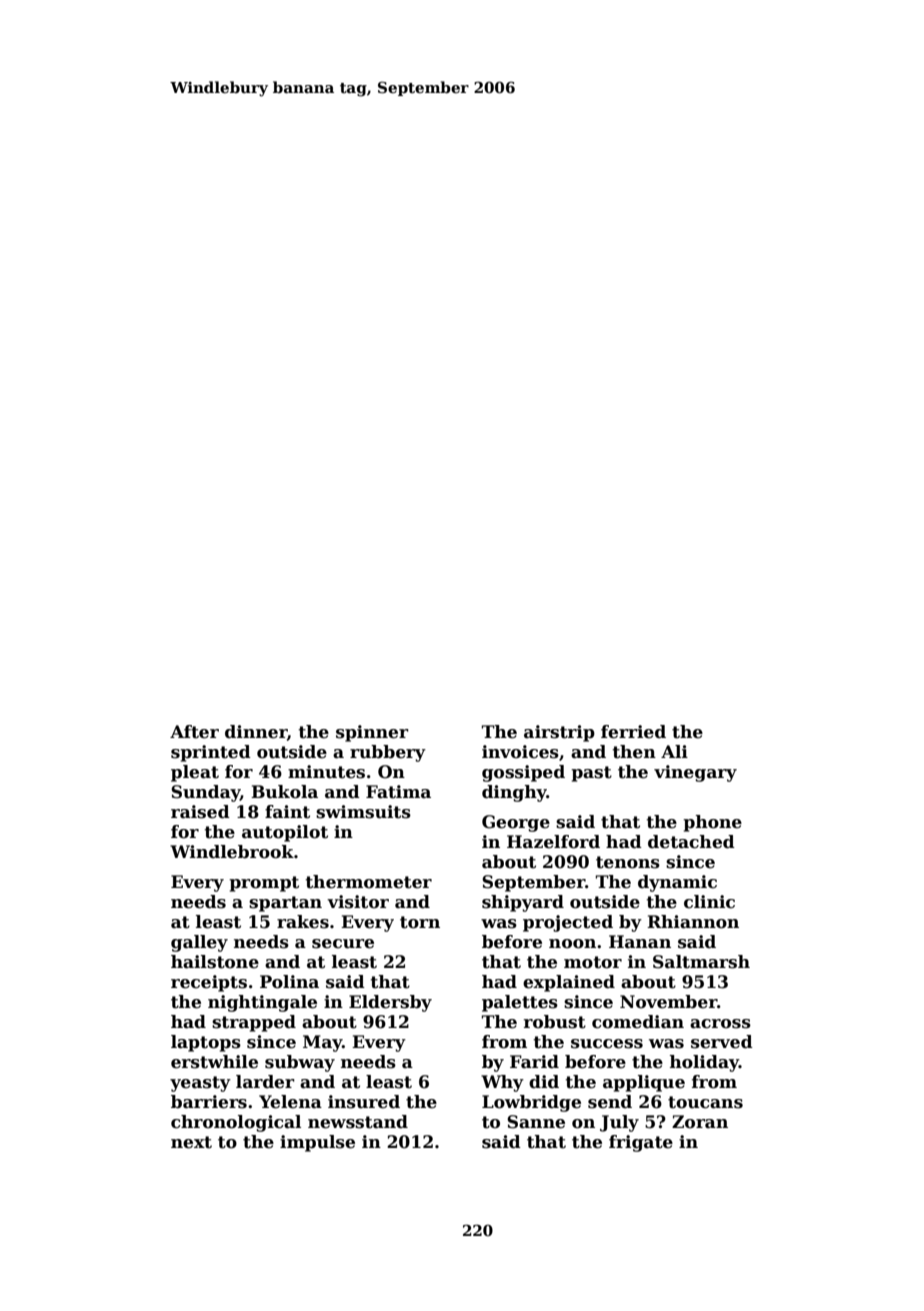 The height and width of the page is (1311, 924). What do you see at coordinates (317, 1143) in the page?
I see `impulse` at bounding box center [317, 1143].
